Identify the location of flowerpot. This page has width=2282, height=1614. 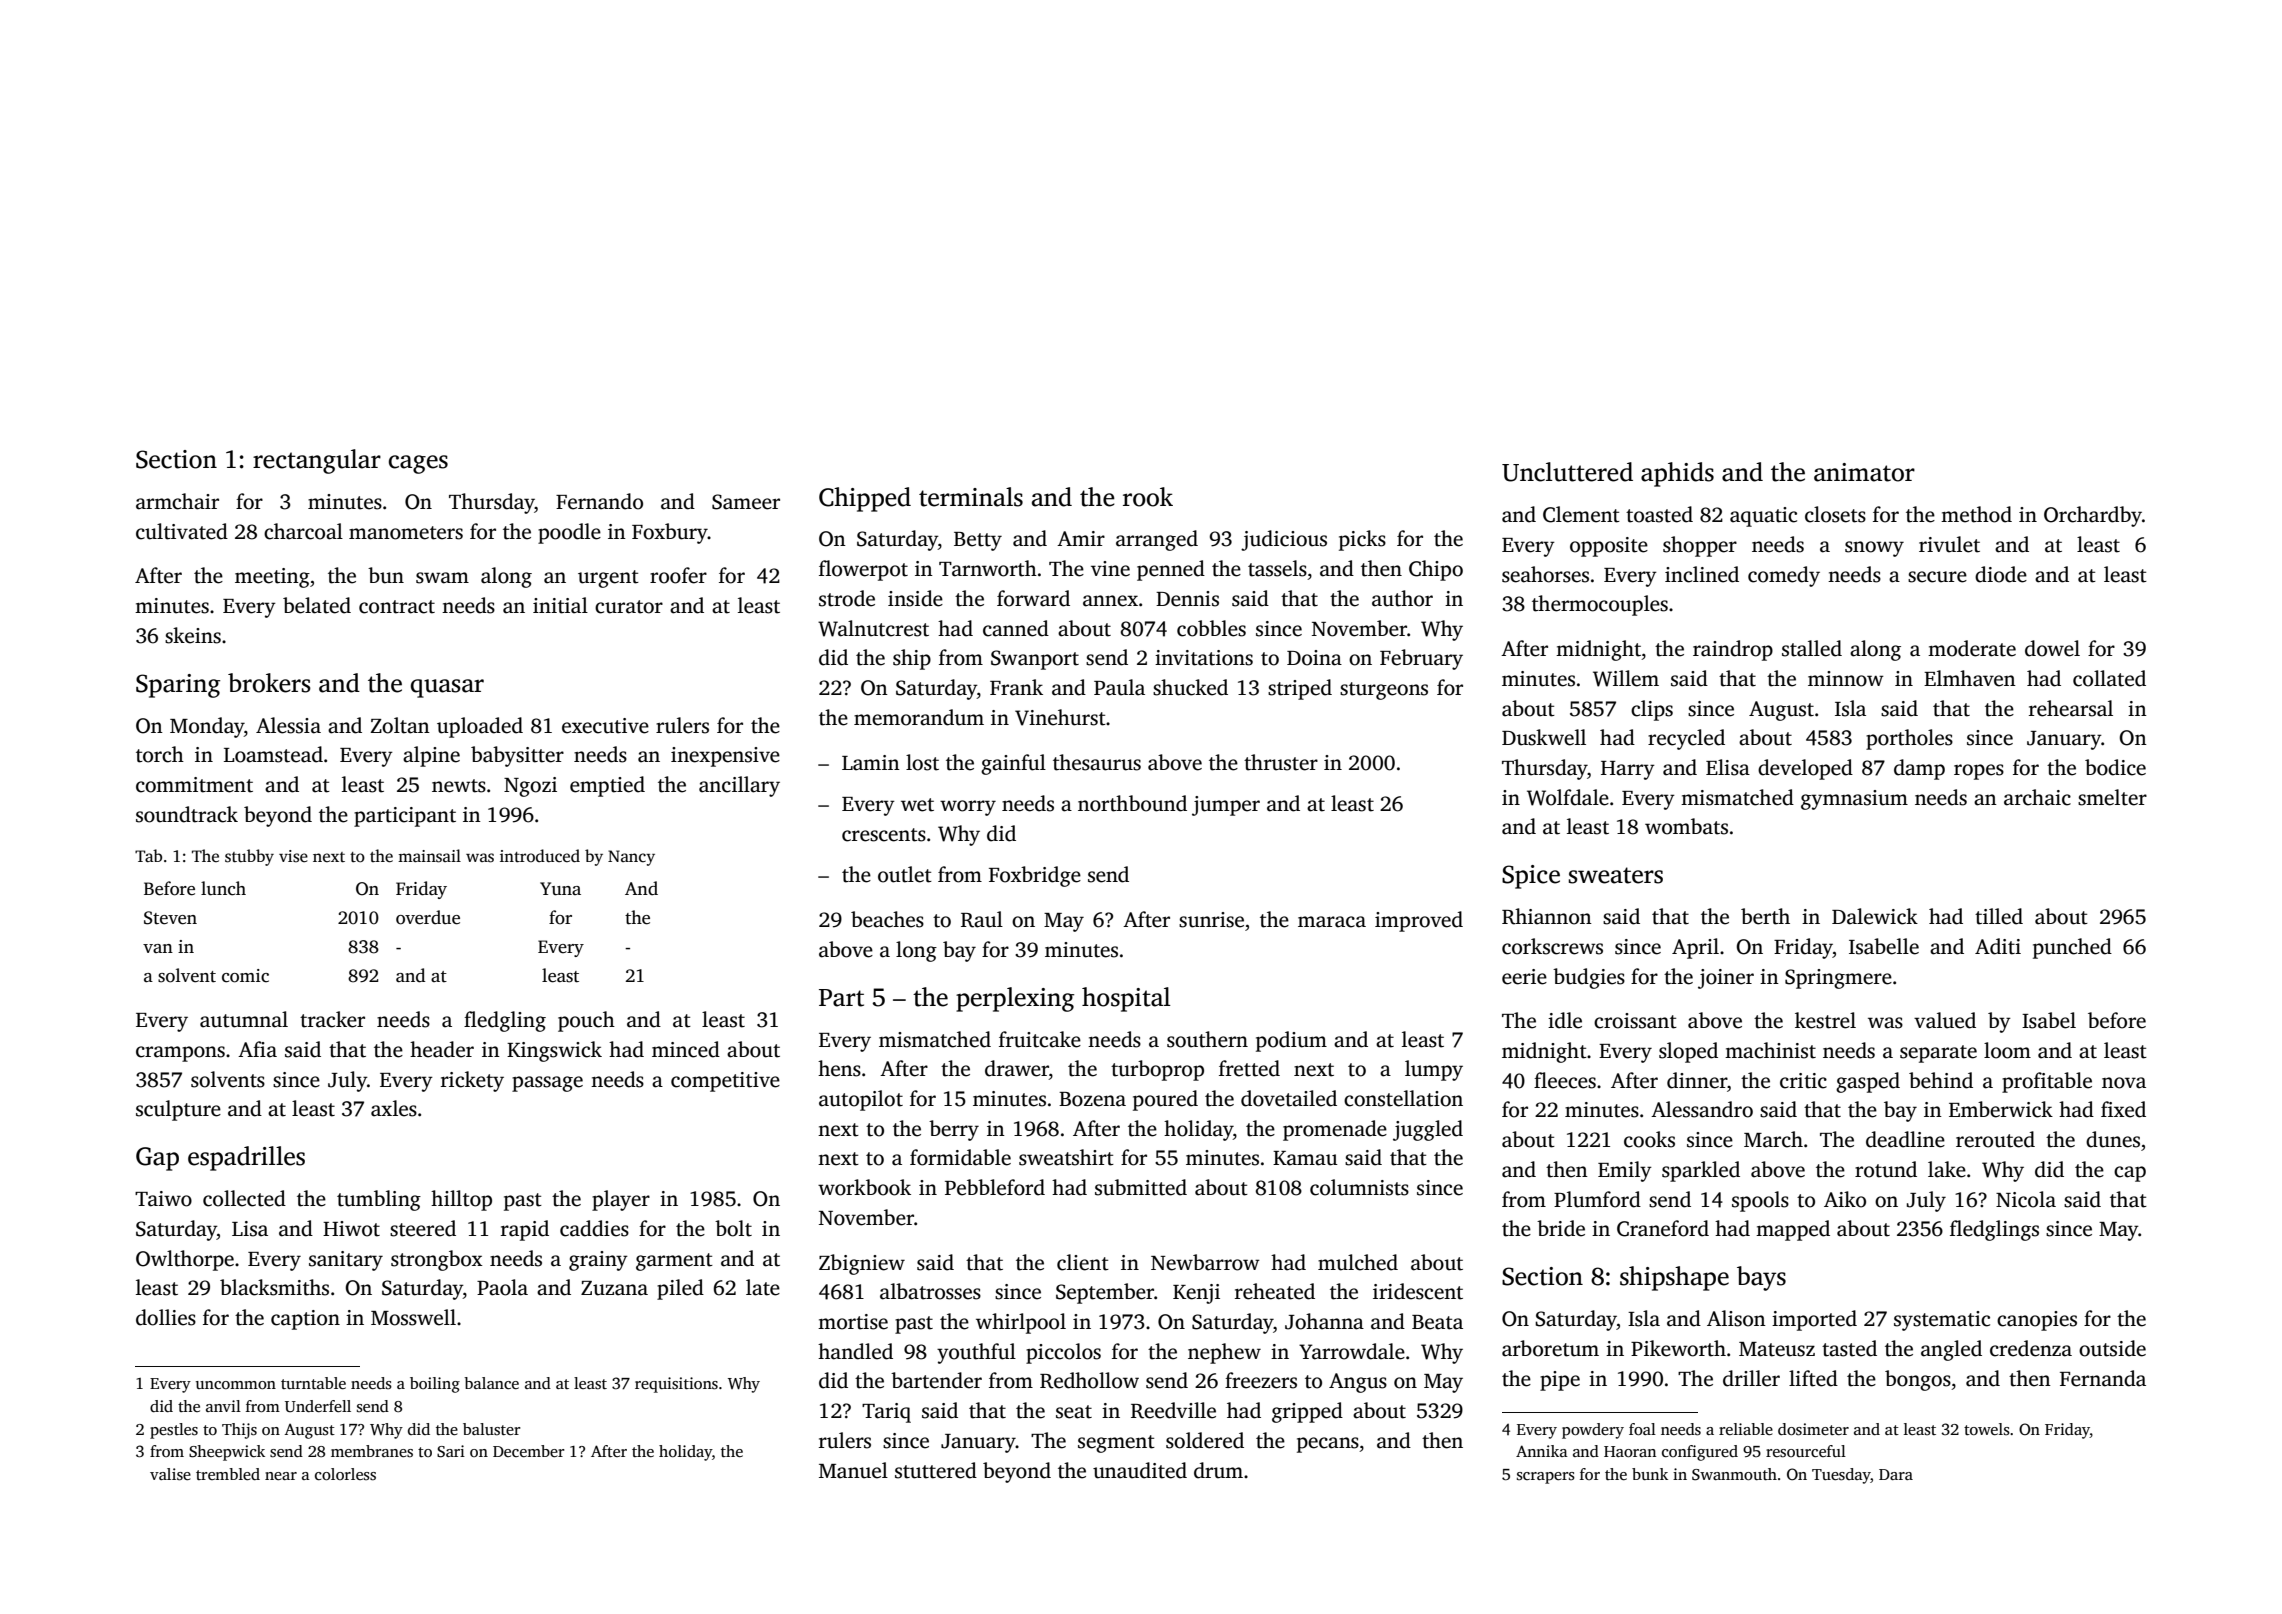
(863, 570).
